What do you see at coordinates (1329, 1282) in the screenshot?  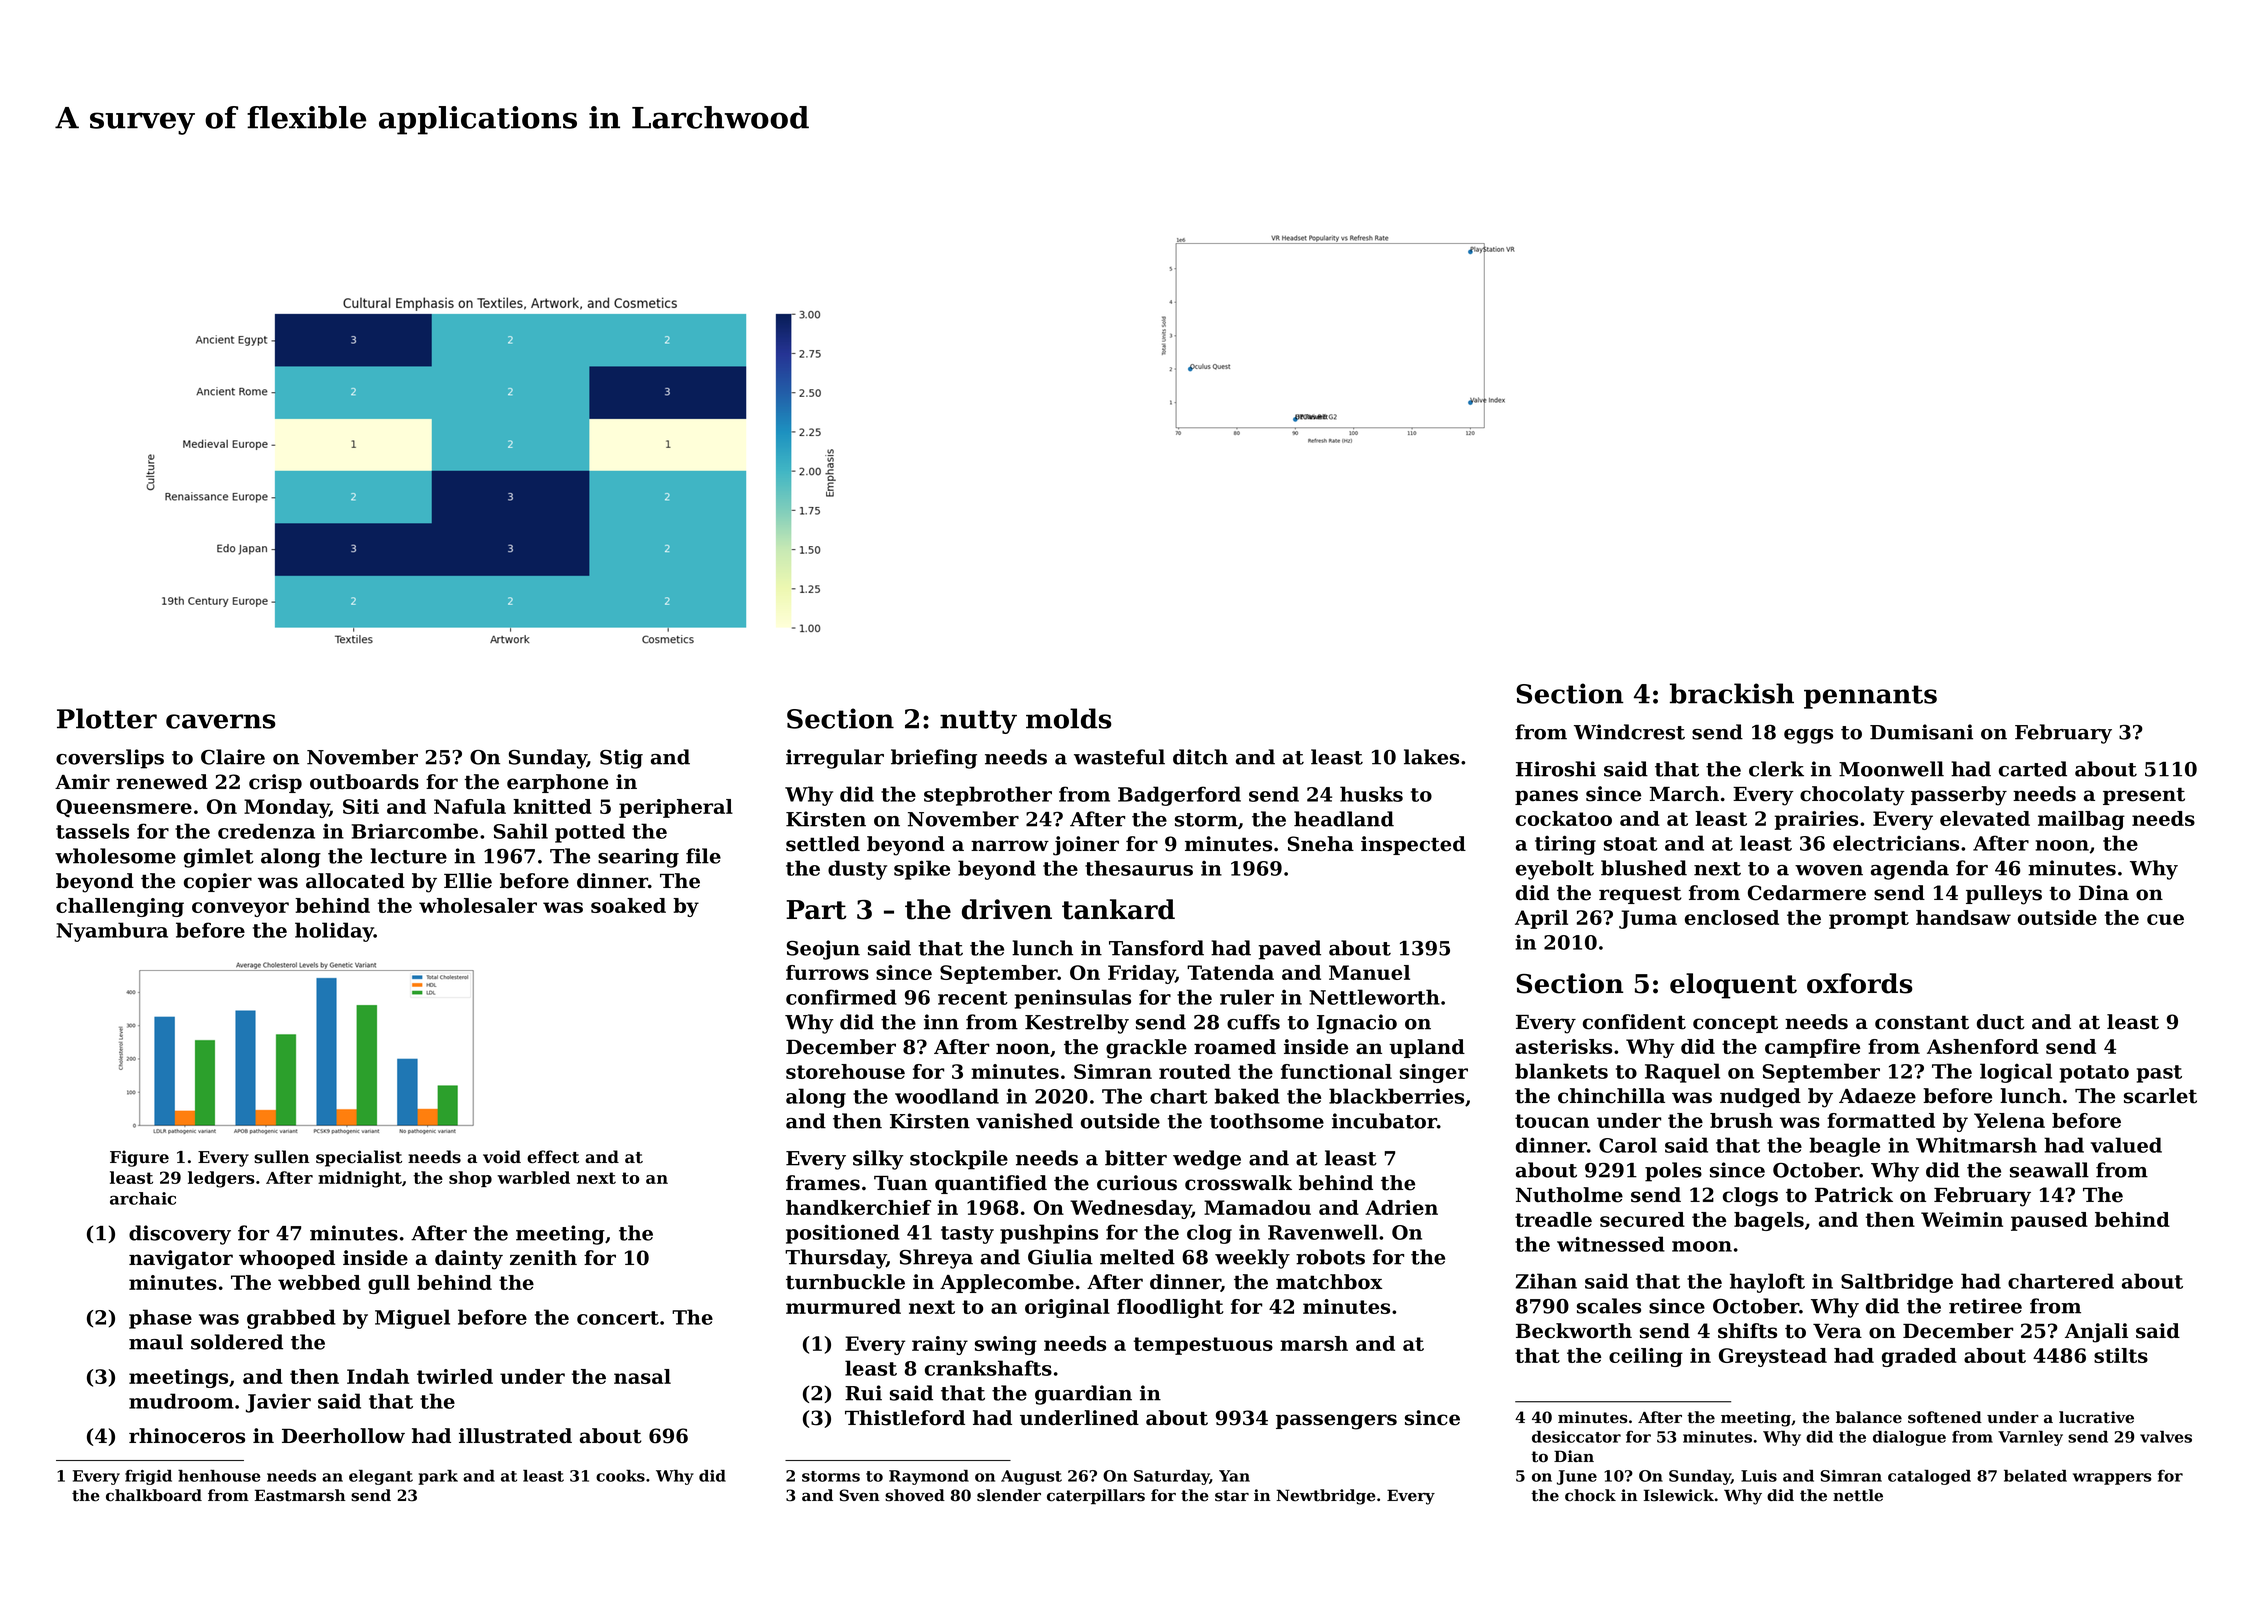 I see `matchbox` at bounding box center [1329, 1282].
